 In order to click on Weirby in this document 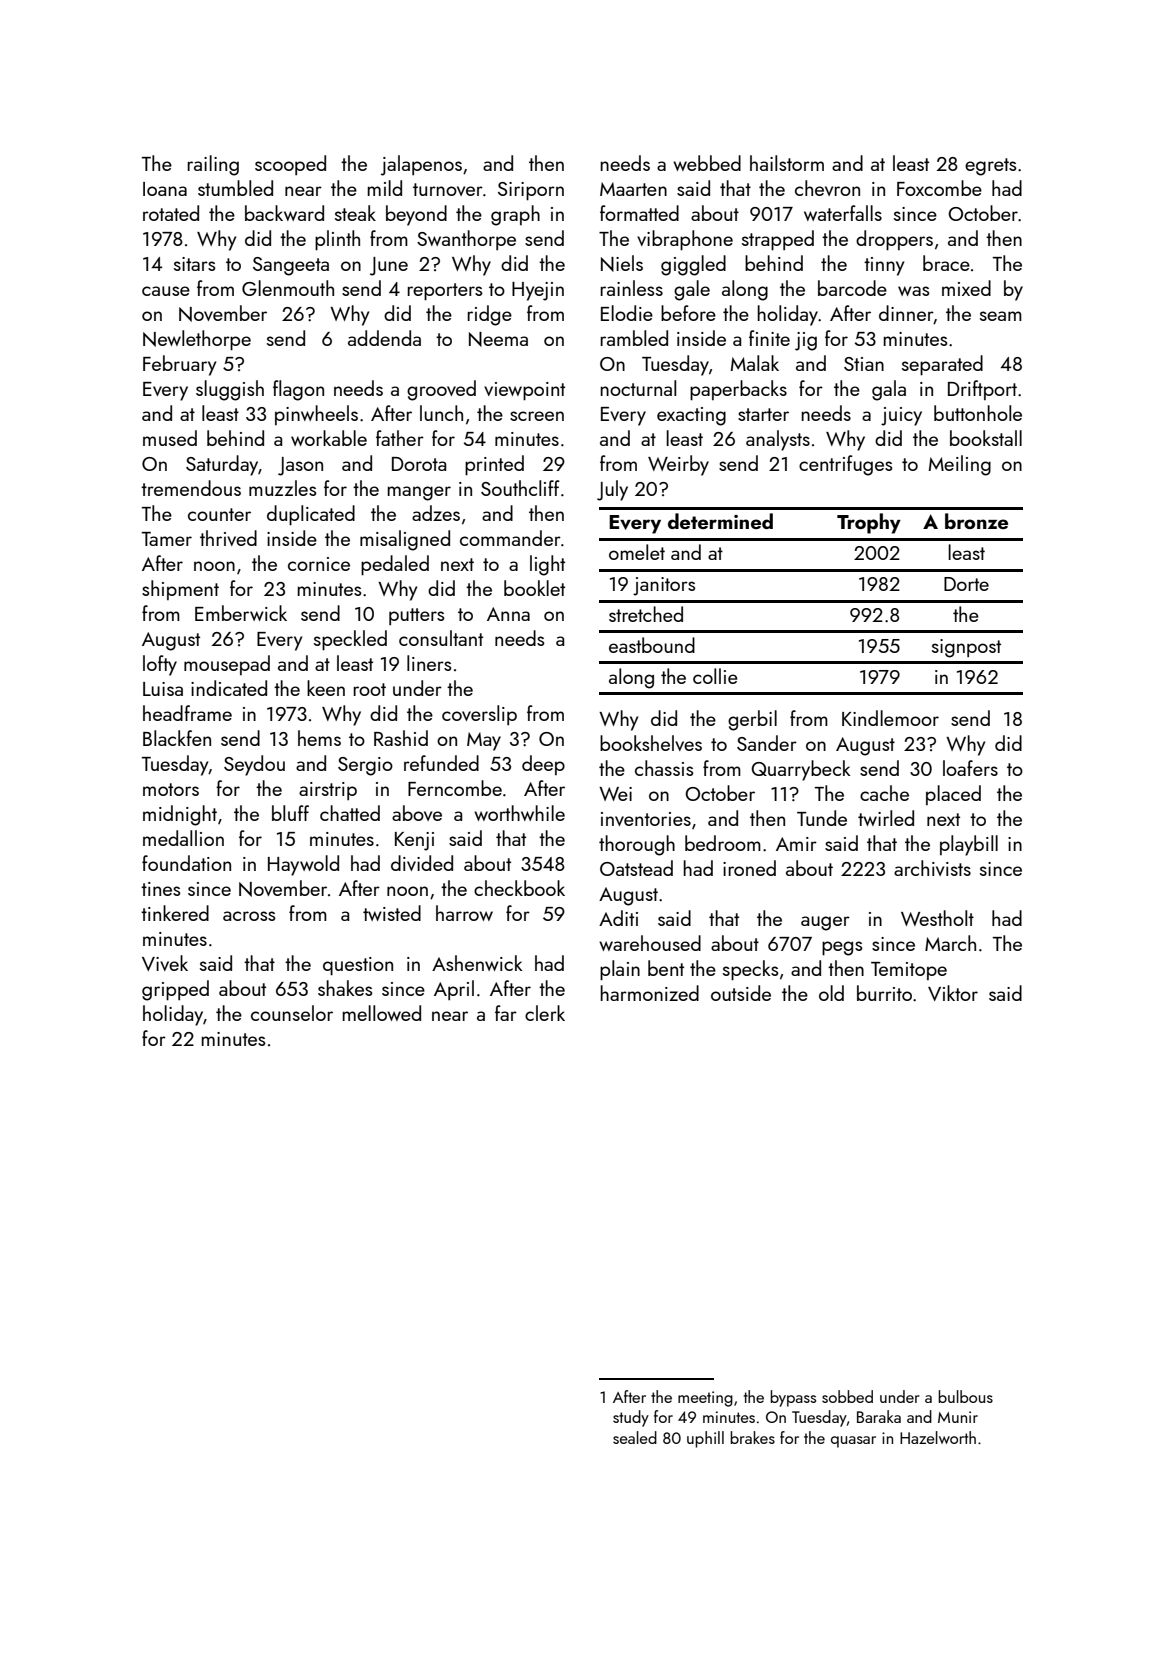, I will do `click(678, 465)`.
